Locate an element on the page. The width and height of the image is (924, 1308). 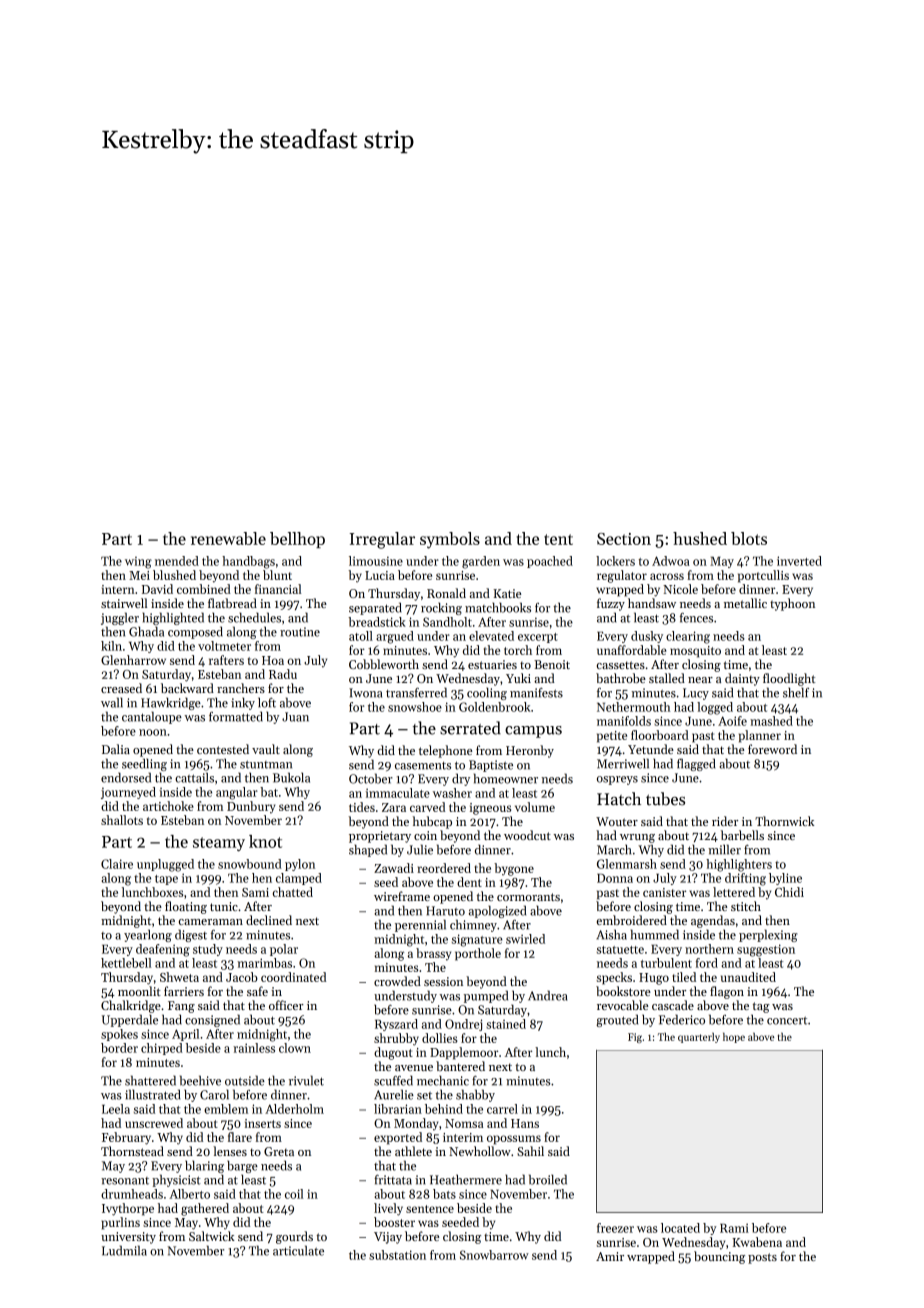
shattered is located at coordinates (150, 1080).
